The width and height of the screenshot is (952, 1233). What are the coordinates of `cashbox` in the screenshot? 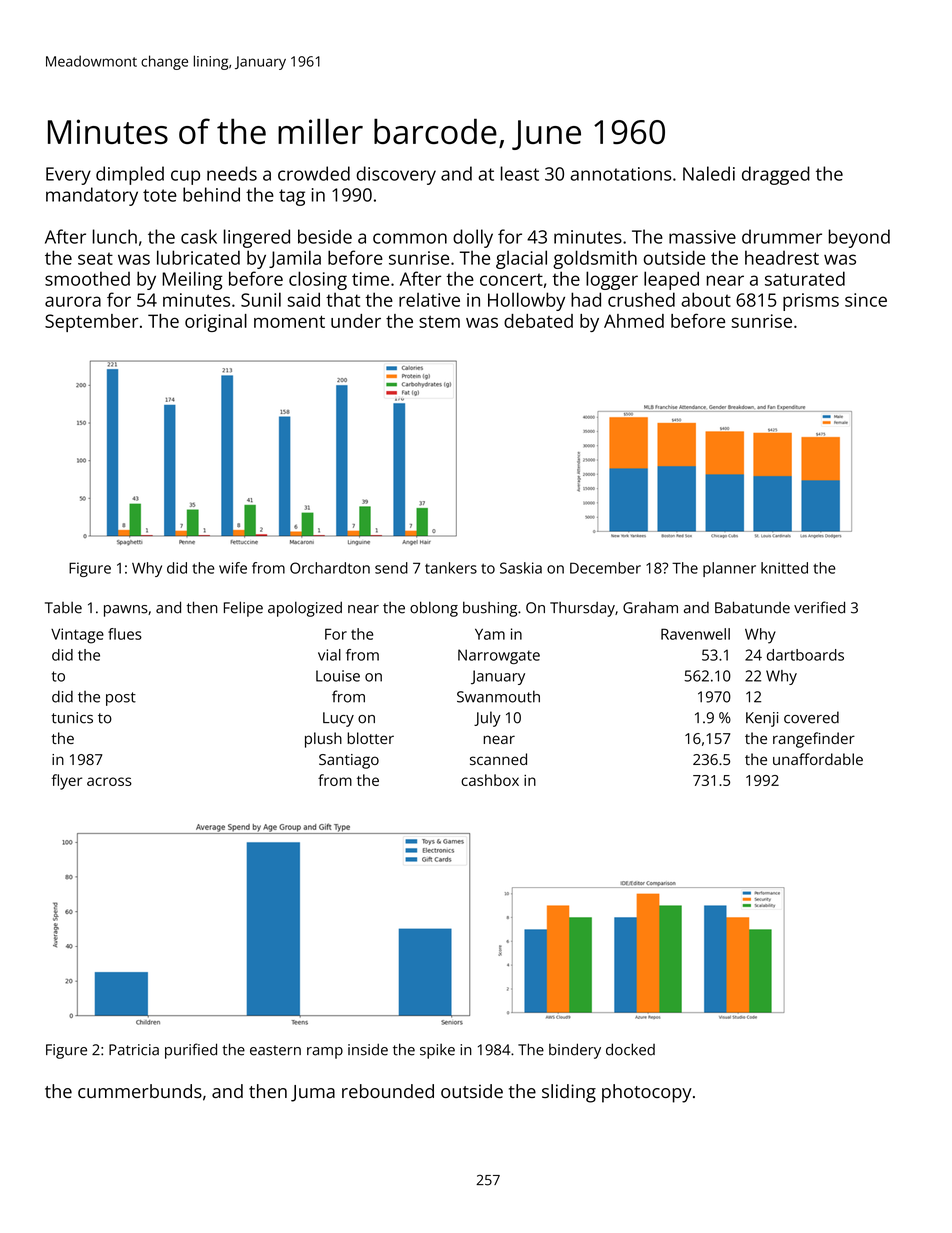 It's located at (490, 780).
